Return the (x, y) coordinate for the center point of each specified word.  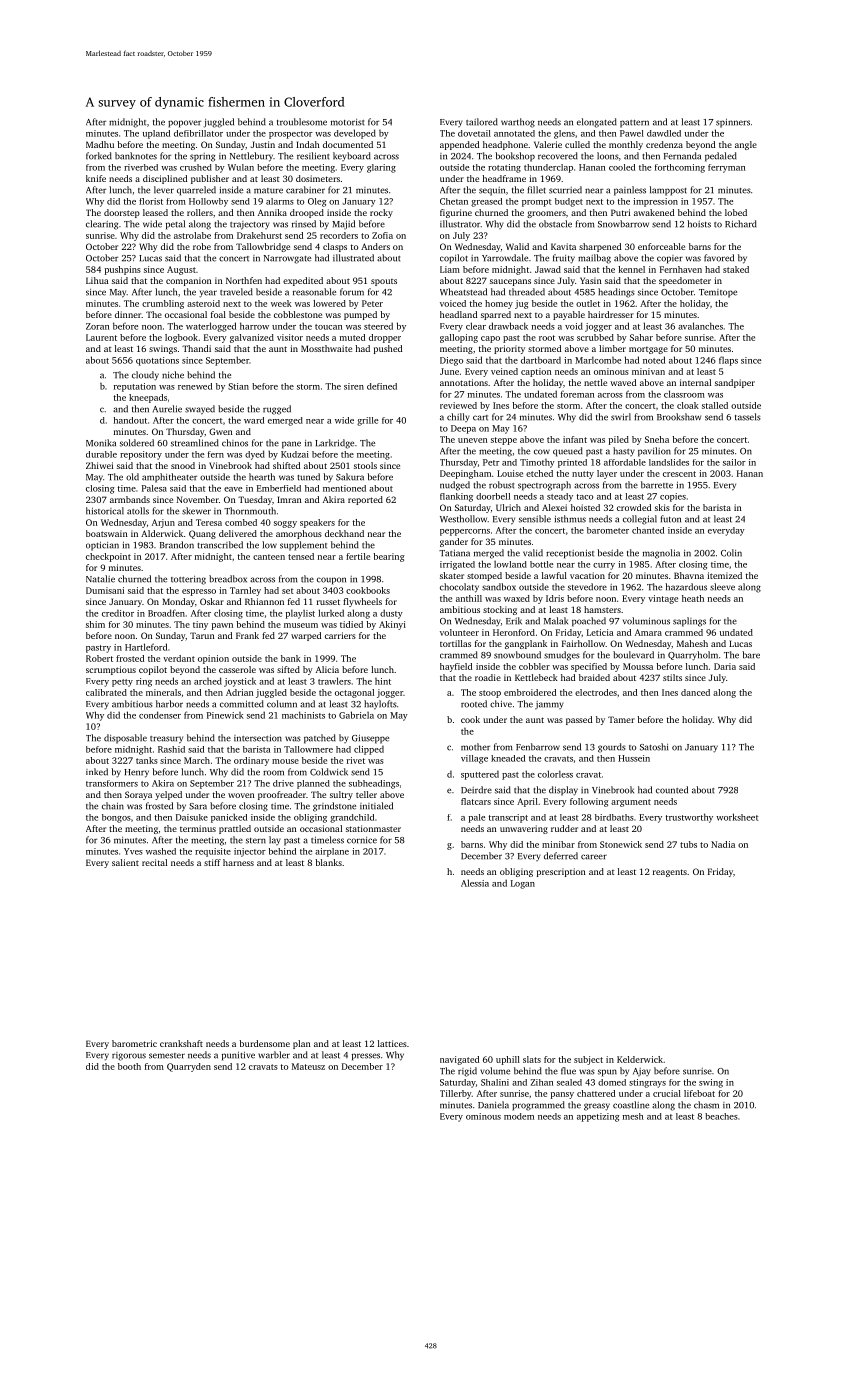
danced (695, 692)
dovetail (474, 133)
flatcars (476, 801)
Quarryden (189, 1067)
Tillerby (456, 1094)
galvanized (252, 338)
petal (175, 225)
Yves (133, 851)
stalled (715, 405)
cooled (622, 167)
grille (367, 421)
